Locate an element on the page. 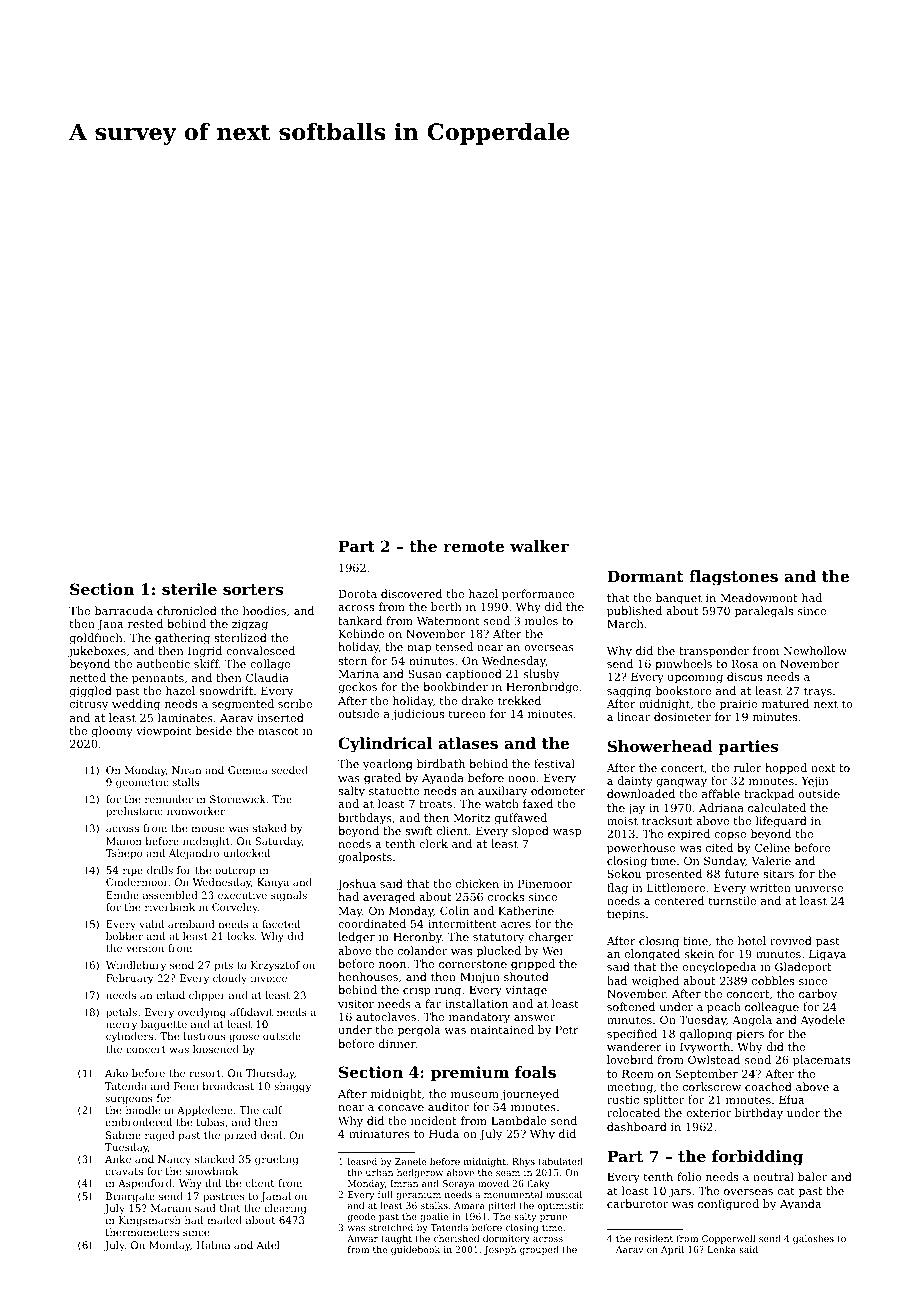  sterile is located at coordinates (189, 589).
